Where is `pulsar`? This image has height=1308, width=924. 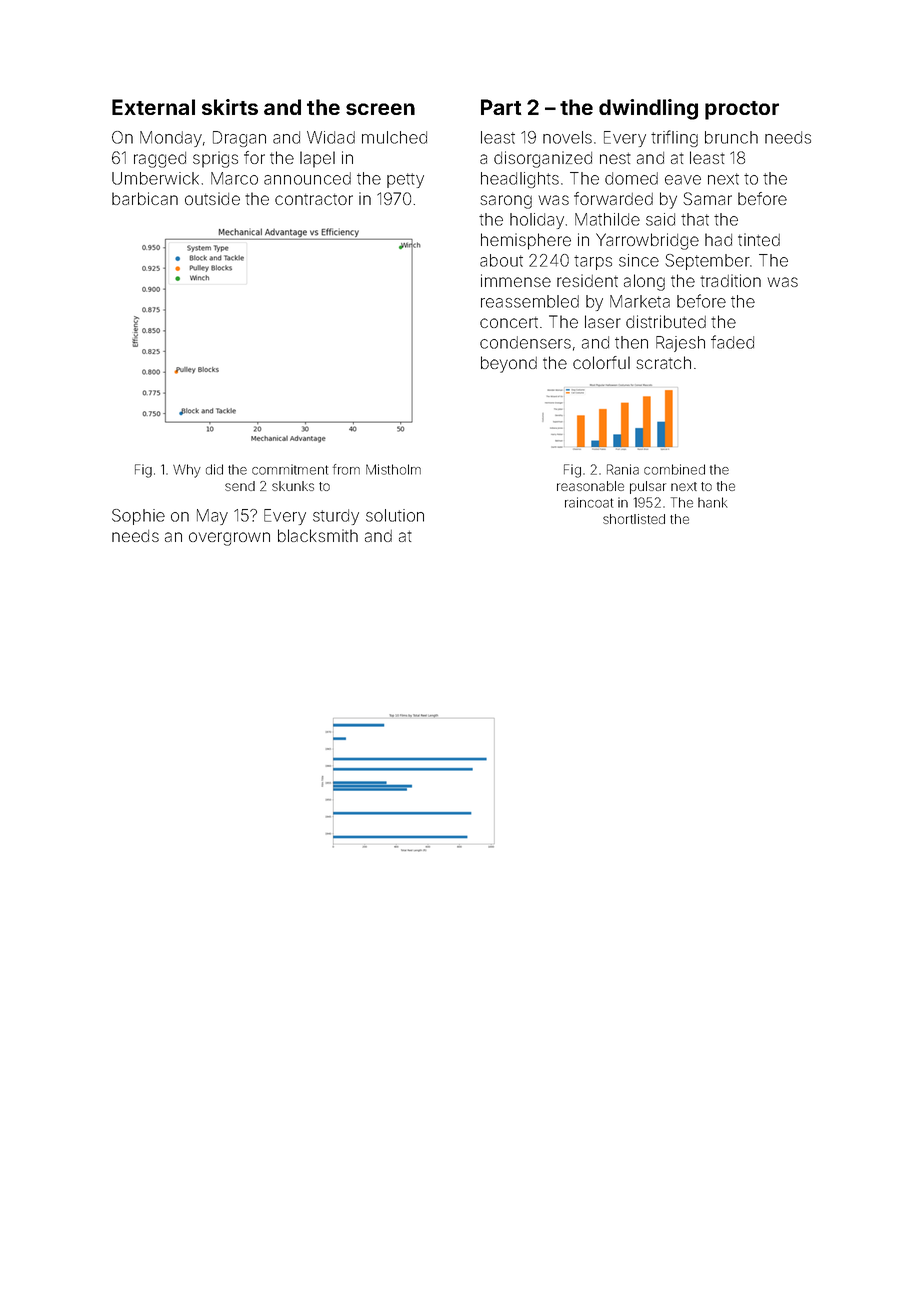
pulsar is located at coordinates (648, 487).
